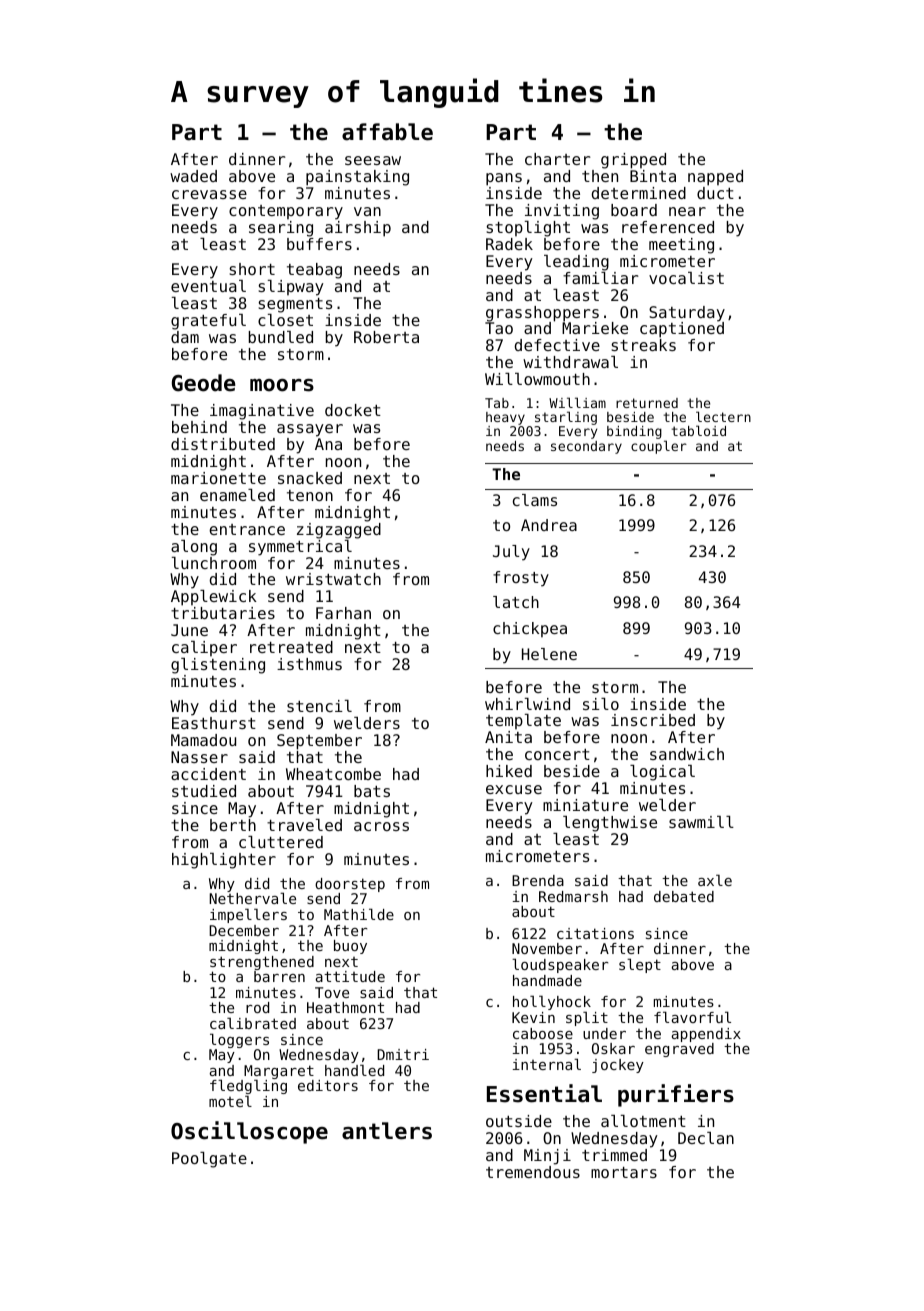 The height and width of the image is (1311, 924). What do you see at coordinates (244, 930) in the image?
I see `December` at bounding box center [244, 930].
